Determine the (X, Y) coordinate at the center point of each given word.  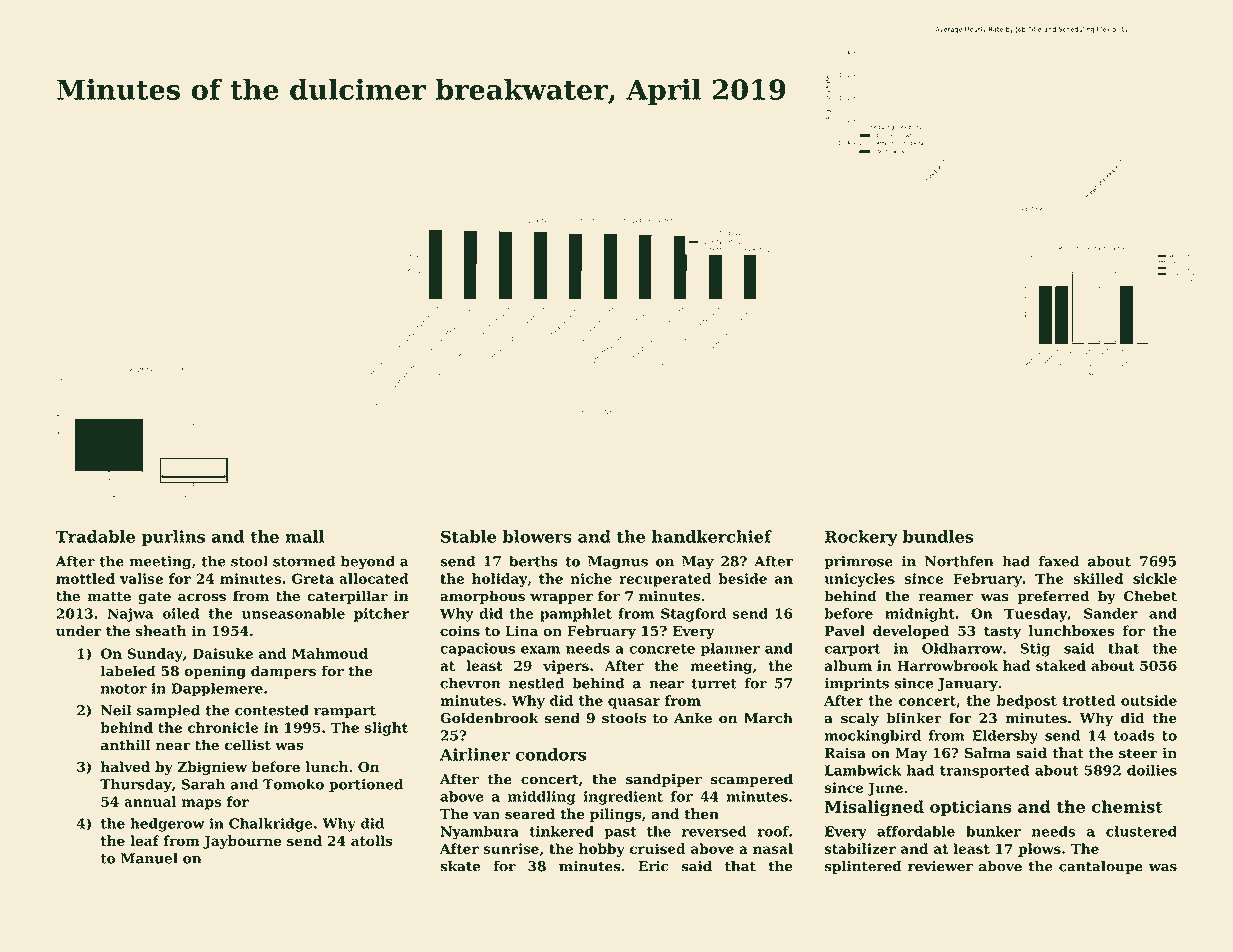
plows (1039, 850)
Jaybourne (242, 842)
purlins (173, 538)
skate (460, 866)
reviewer (940, 866)
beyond (368, 563)
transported (985, 772)
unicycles (859, 580)
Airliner (475, 754)
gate (154, 598)
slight (386, 729)
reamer (945, 597)
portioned (366, 786)
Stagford (693, 615)
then (701, 813)
